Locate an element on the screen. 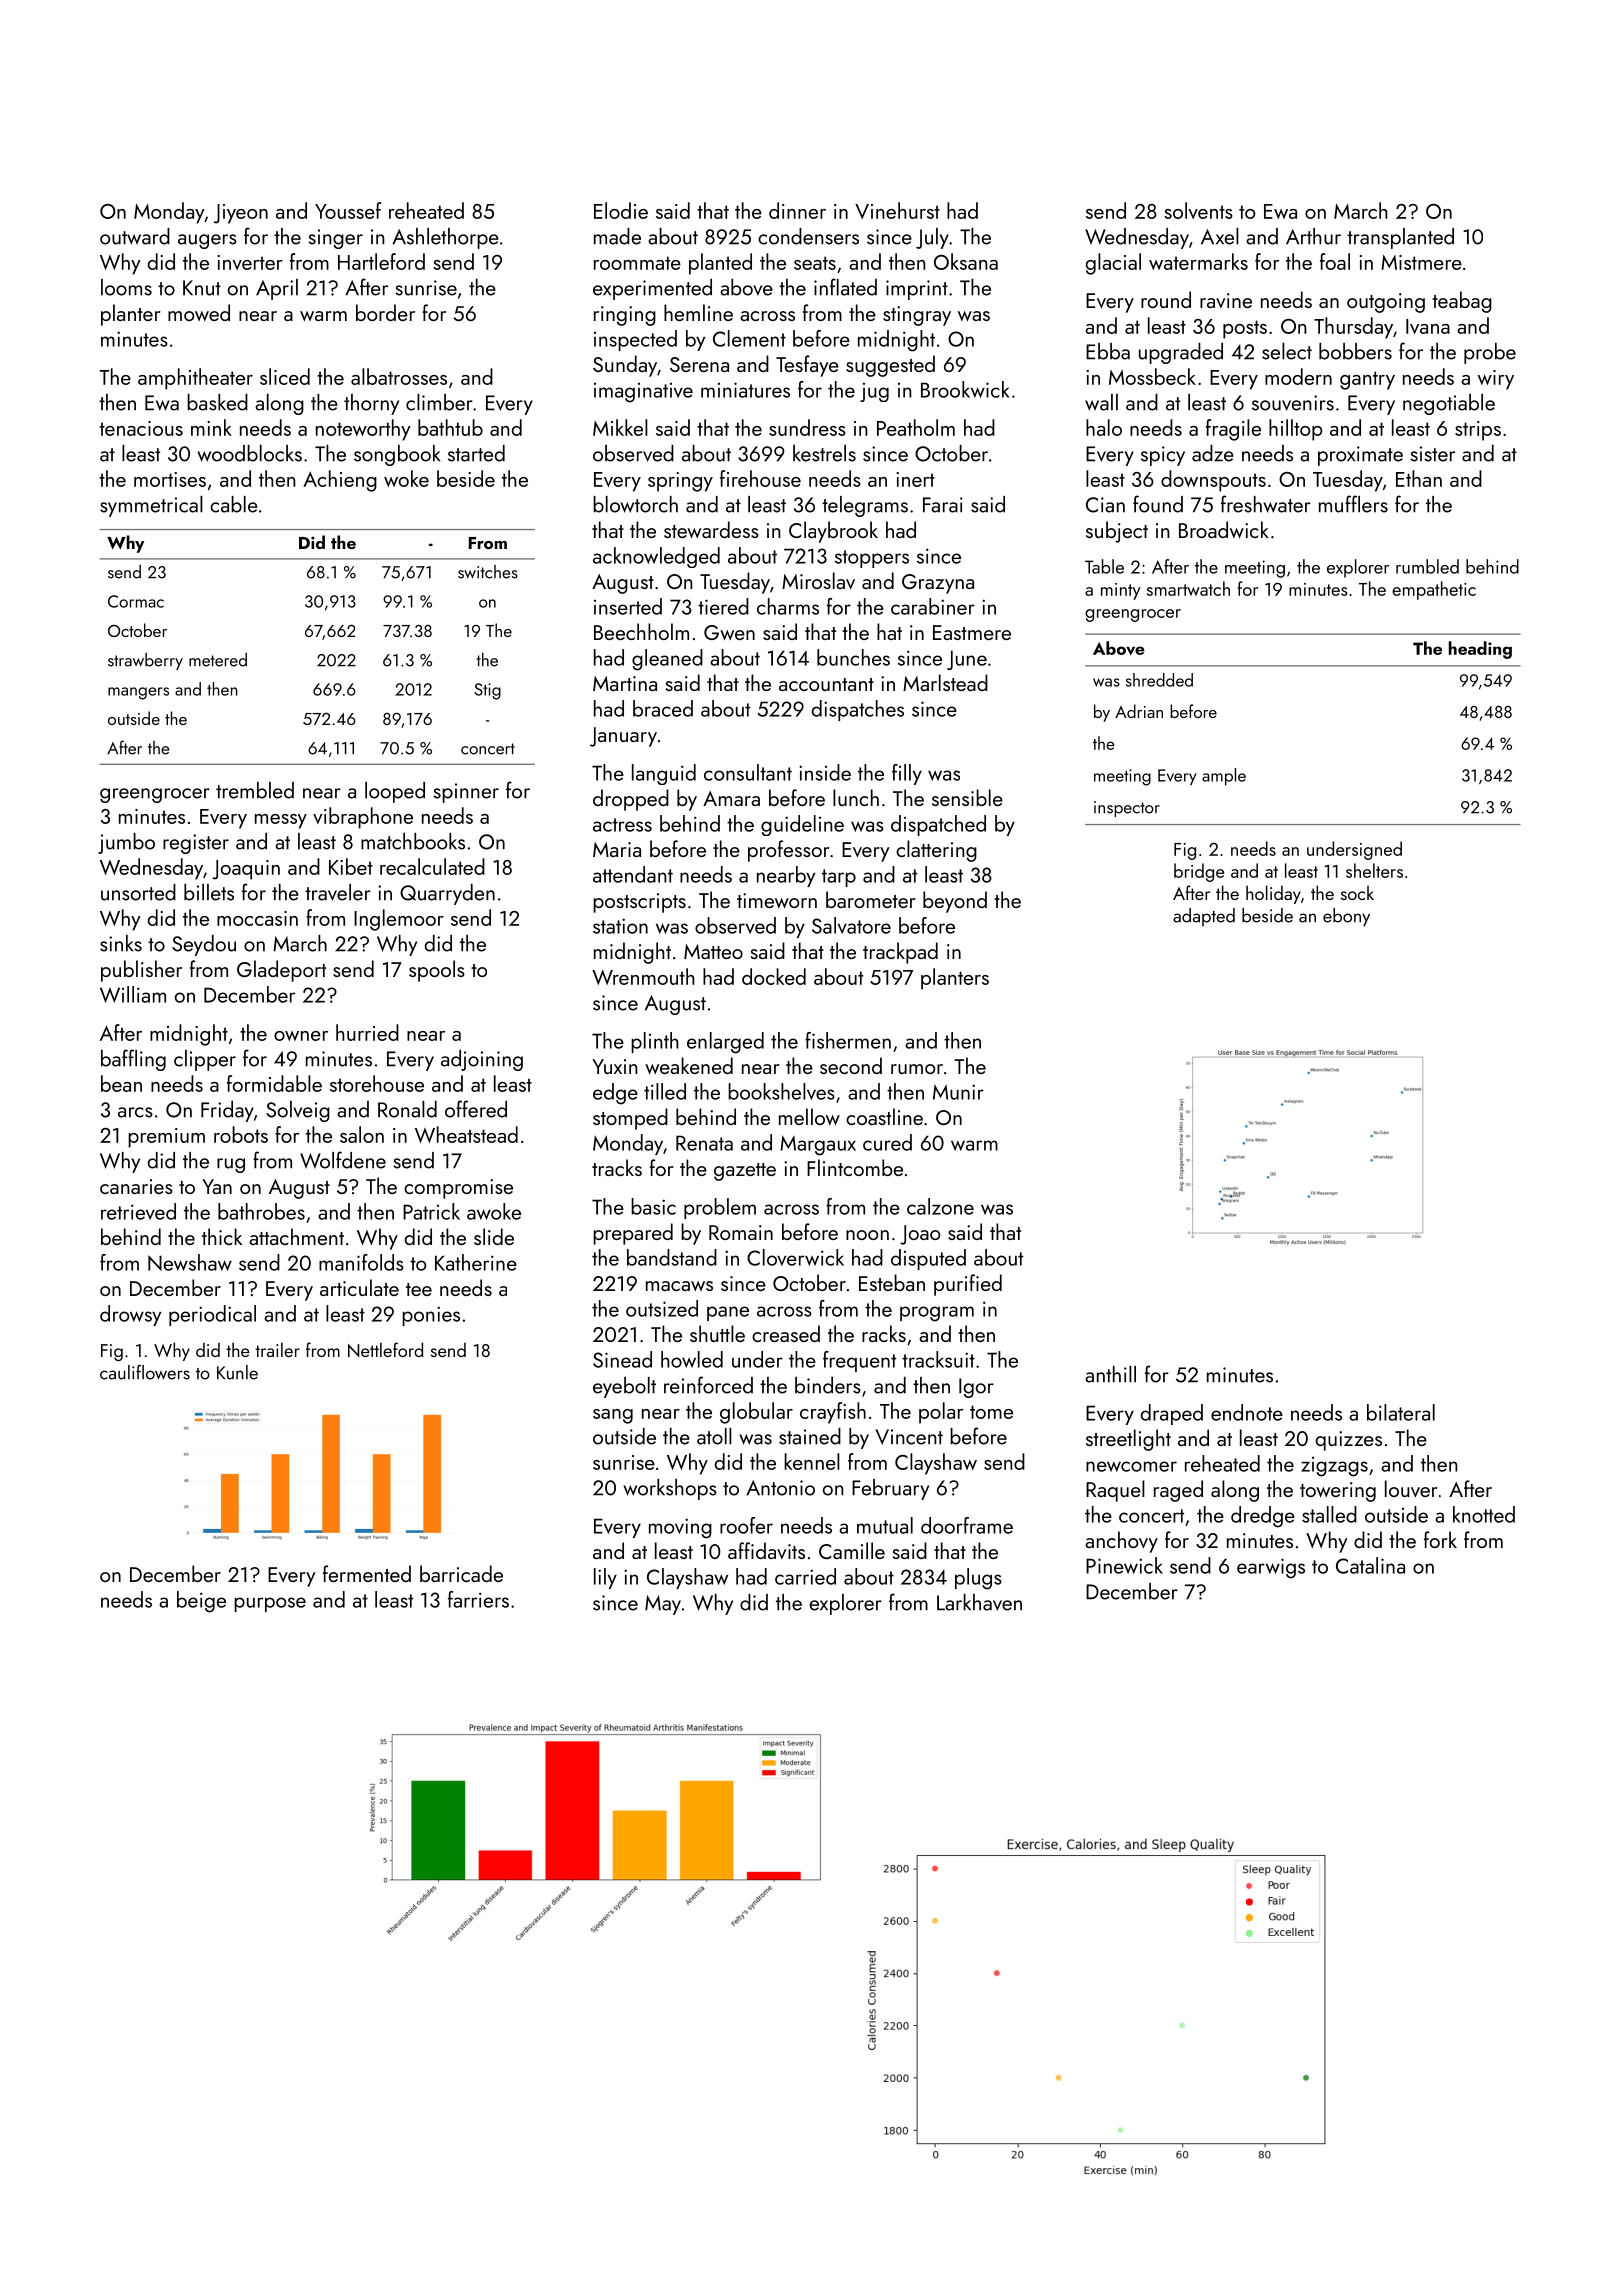 This screenshot has height=2292, width=1620. farriers is located at coordinates (478, 1599).
